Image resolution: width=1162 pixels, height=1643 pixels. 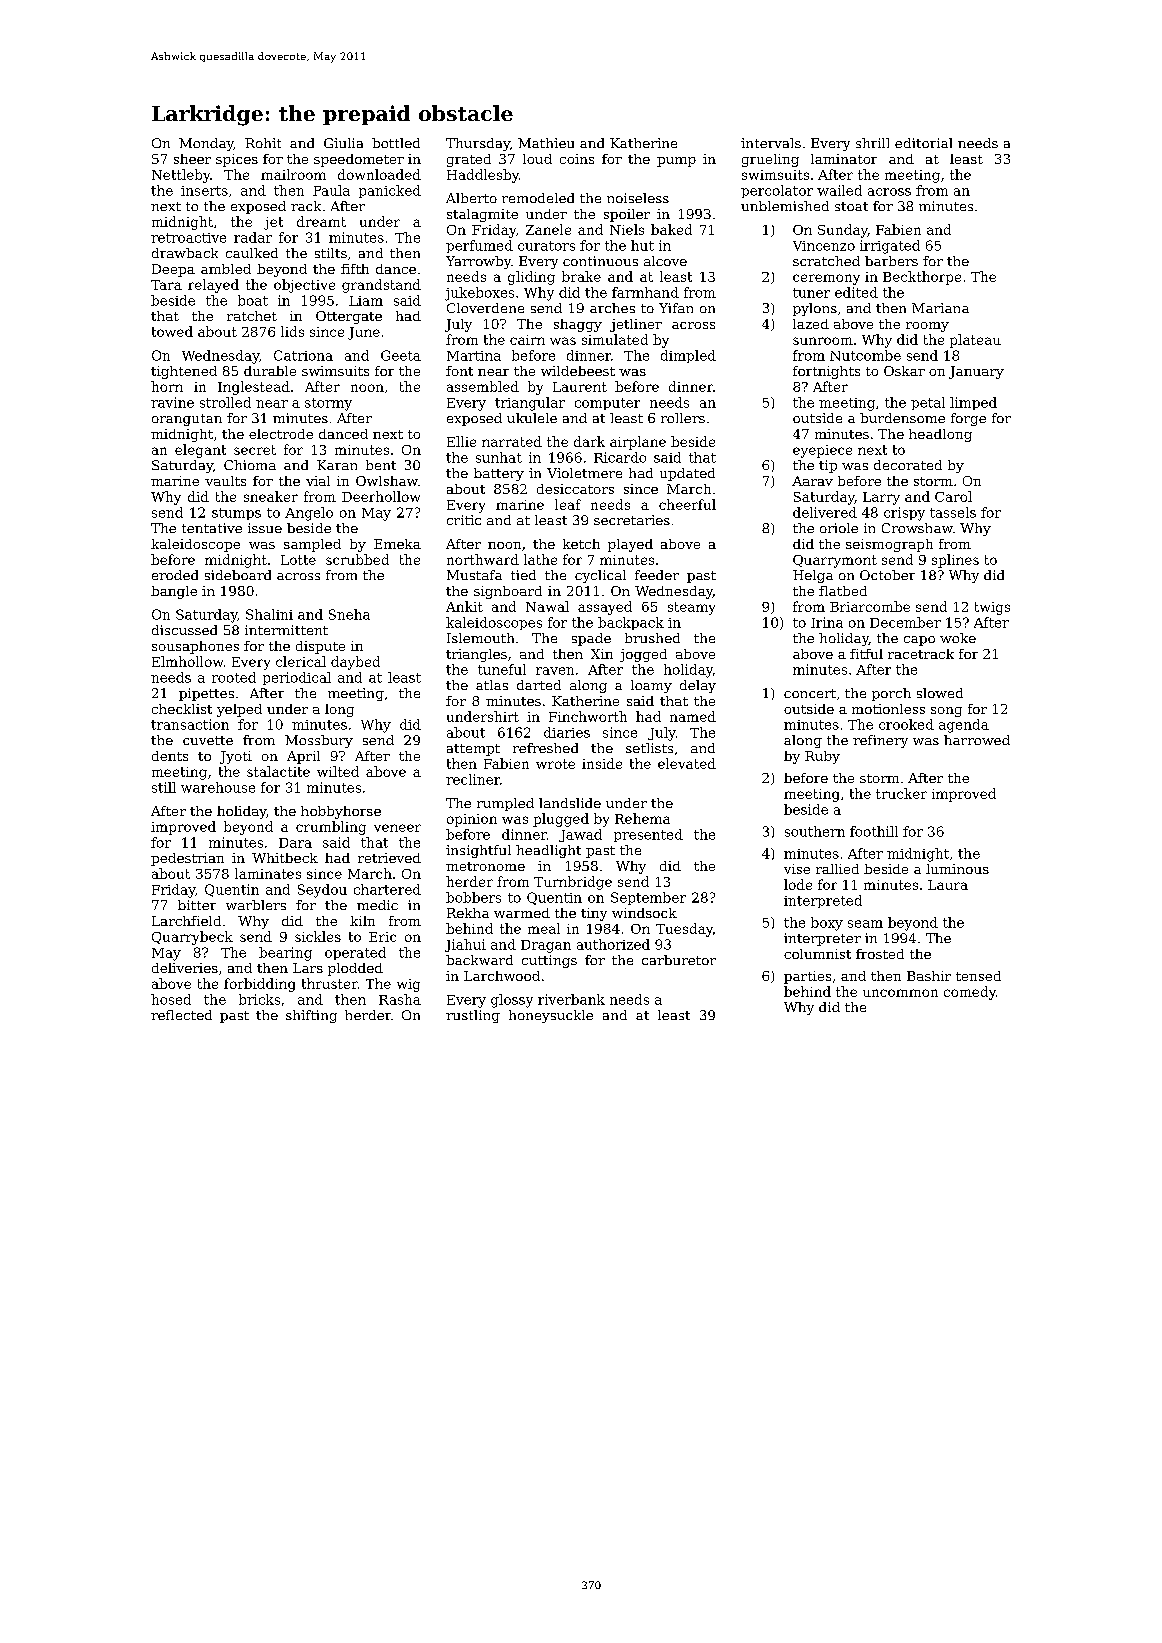 What do you see at coordinates (473, 1016) in the screenshot?
I see `rustling` at bounding box center [473, 1016].
